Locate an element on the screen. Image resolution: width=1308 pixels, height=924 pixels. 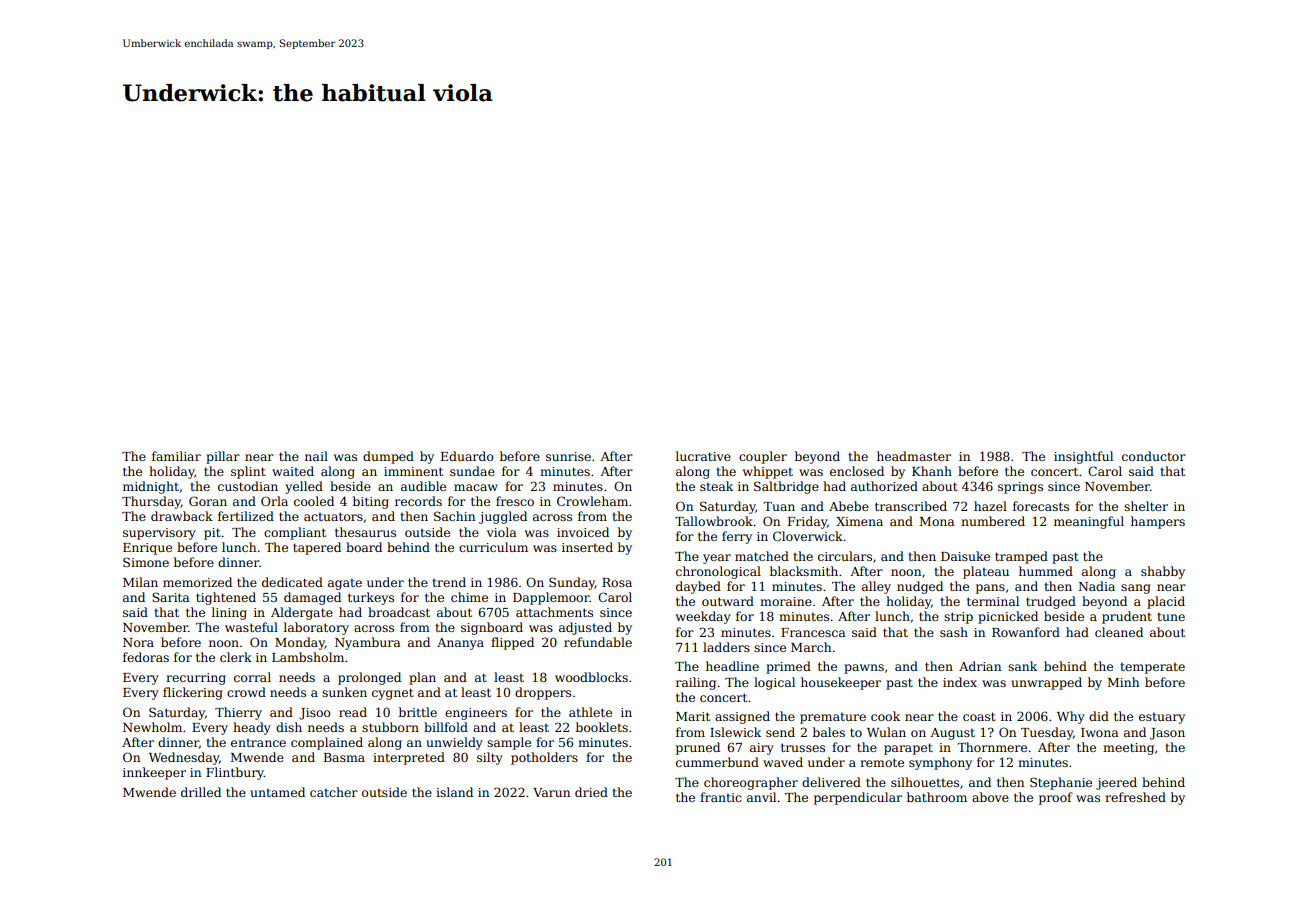
imminent is located at coordinates (413, 471).
